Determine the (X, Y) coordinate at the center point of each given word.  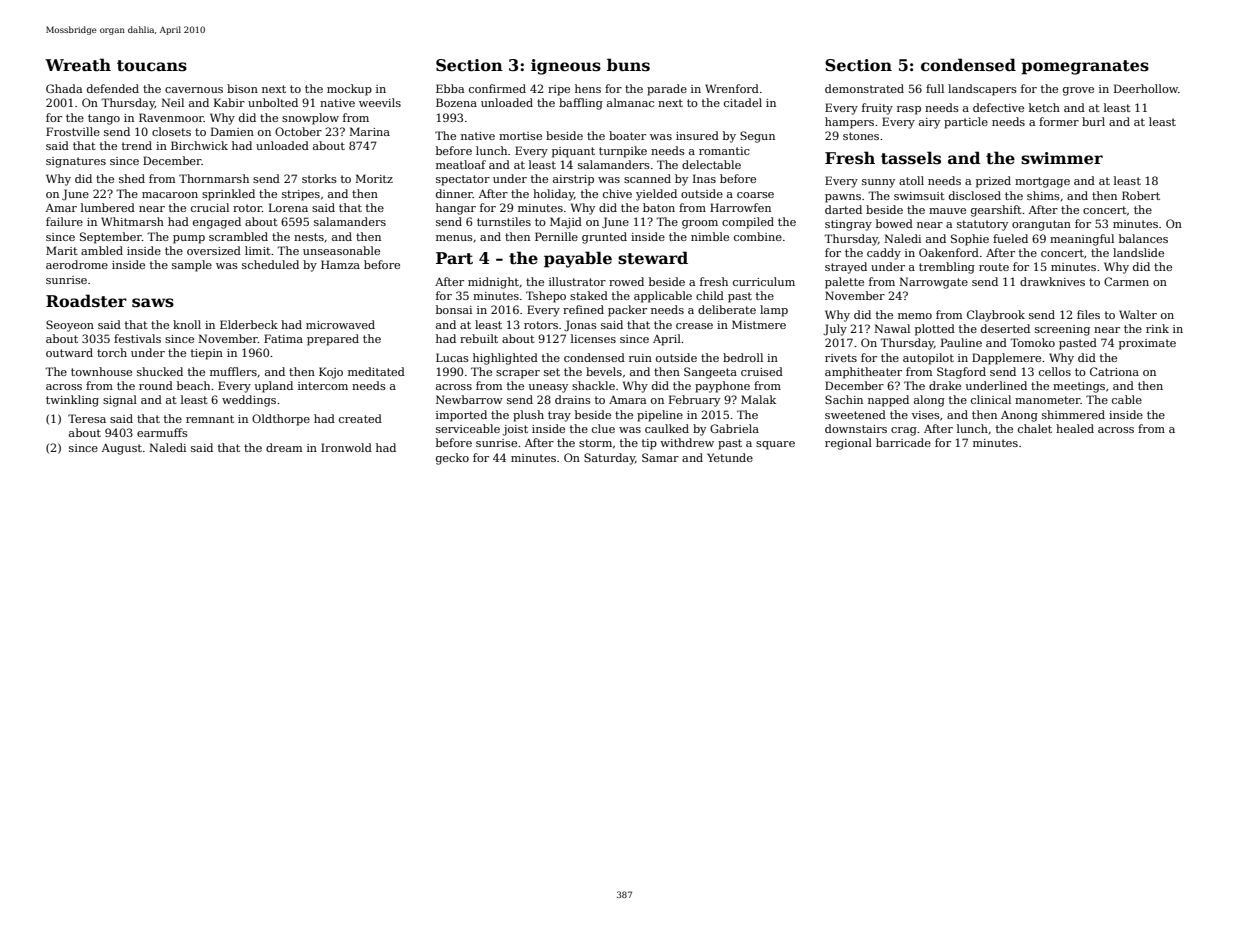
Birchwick (199, 145)
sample (192, 266)
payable (578, 259)
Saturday (609, 459)
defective (998, 107)
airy (929, 123)
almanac (630, 102)
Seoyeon (70, 326)
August (122, 449)
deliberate (727, 309)
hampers (849, 123)
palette (844, 283)
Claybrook (996, 316)
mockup (349, 90)
